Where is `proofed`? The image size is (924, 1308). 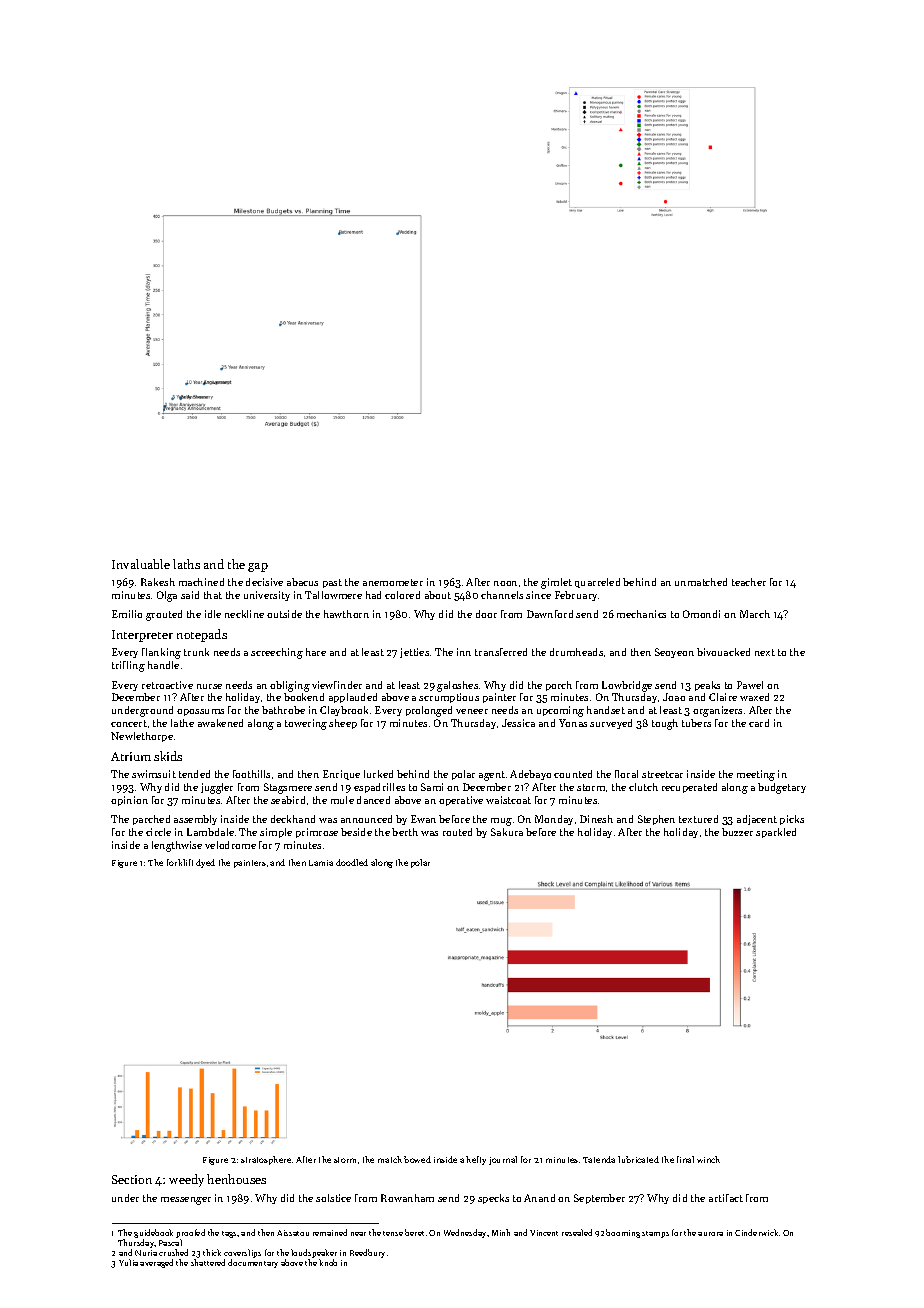
proofed is located at coordinates (190, 1233).
